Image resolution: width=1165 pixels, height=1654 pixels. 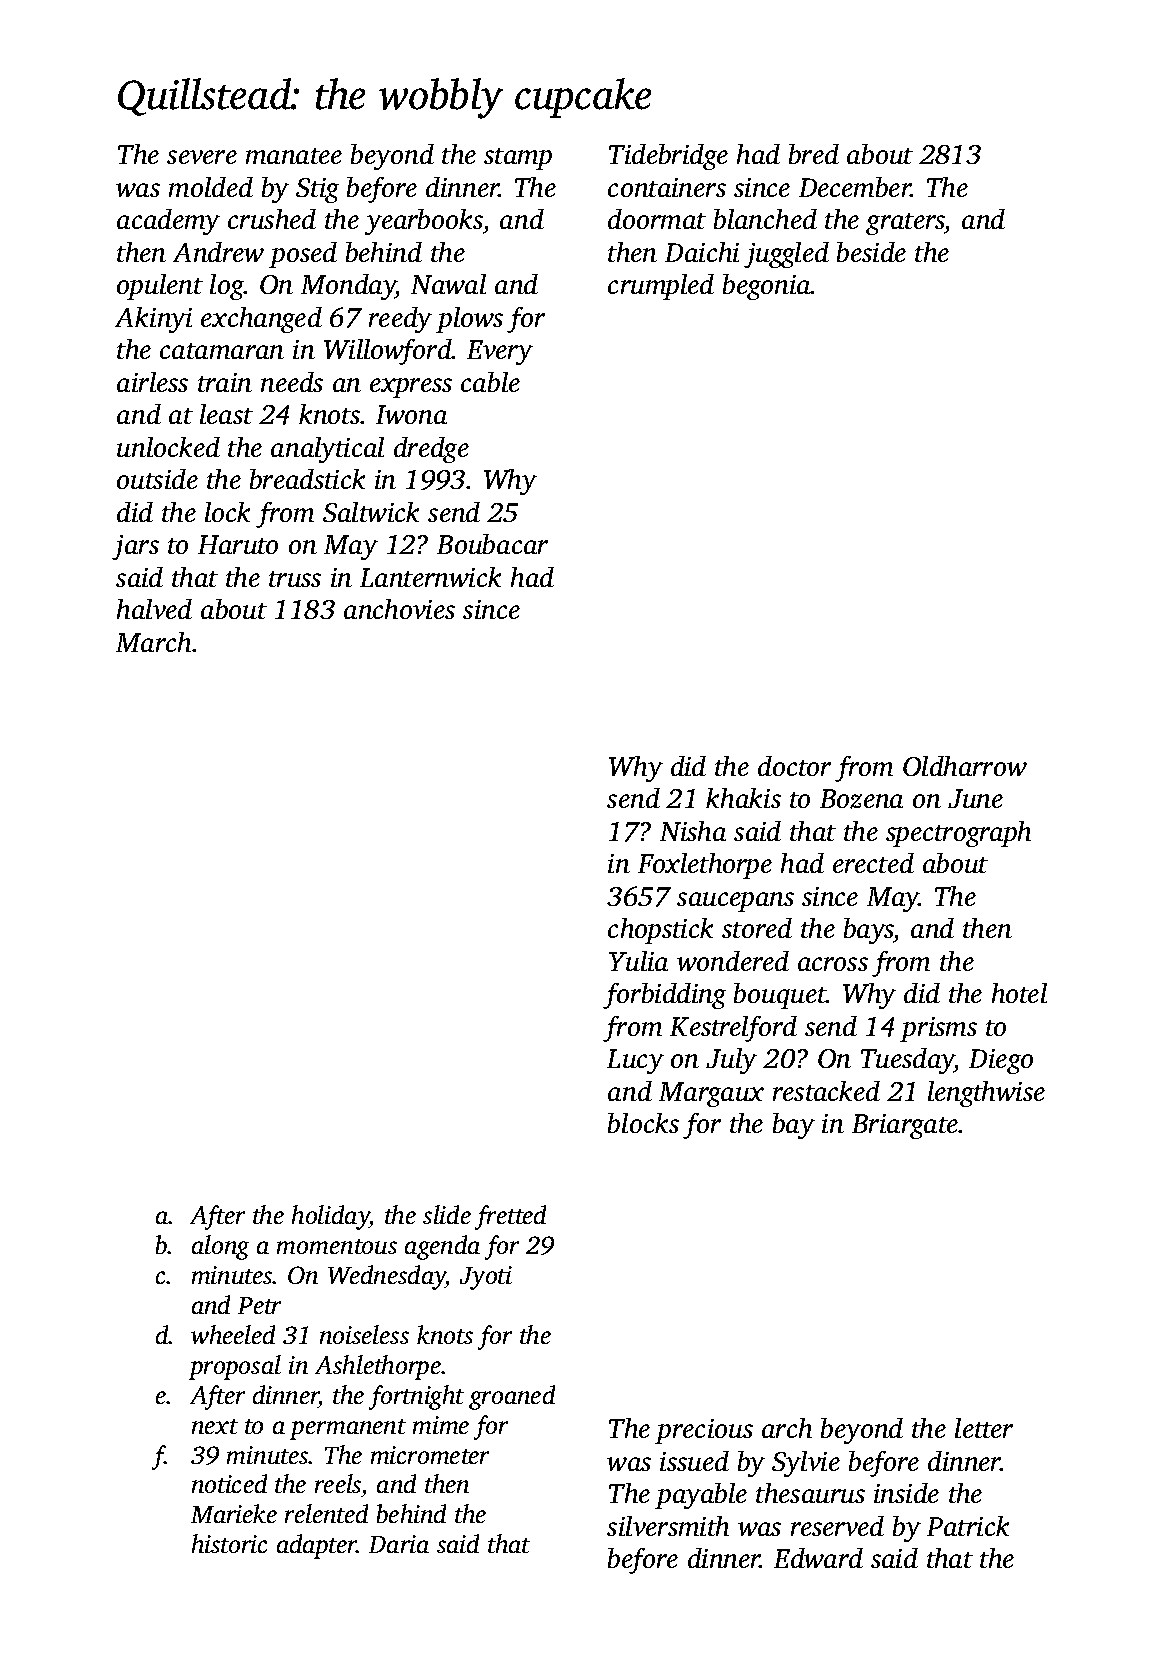 I want to click on Daria, so click(x=399, y=1544).
